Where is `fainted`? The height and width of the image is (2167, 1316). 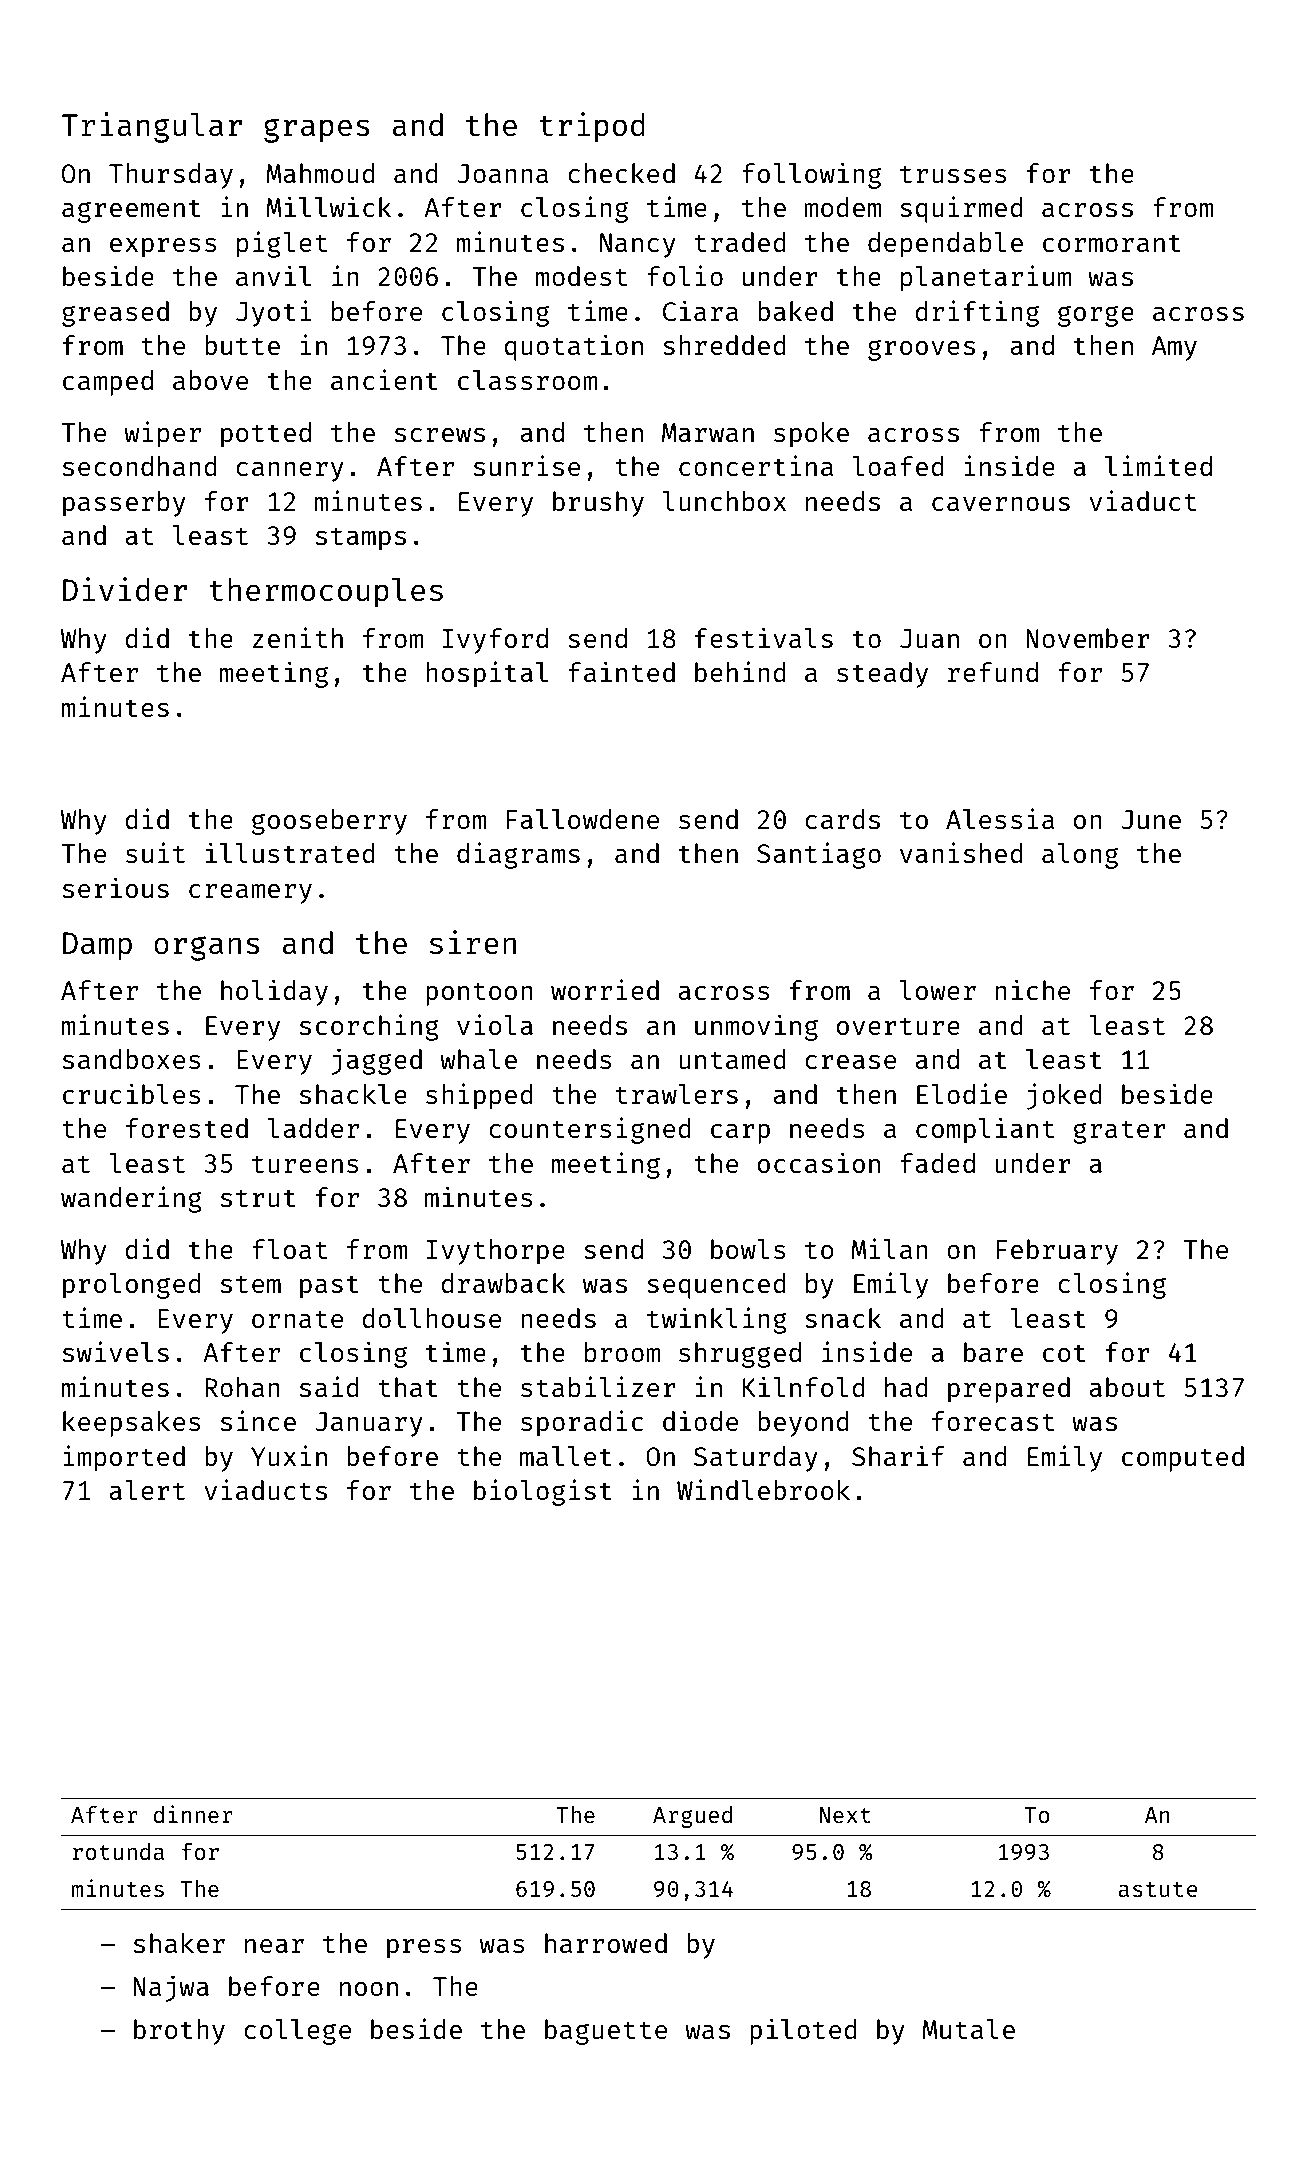 fainted is located at coordinates (621, 671).
